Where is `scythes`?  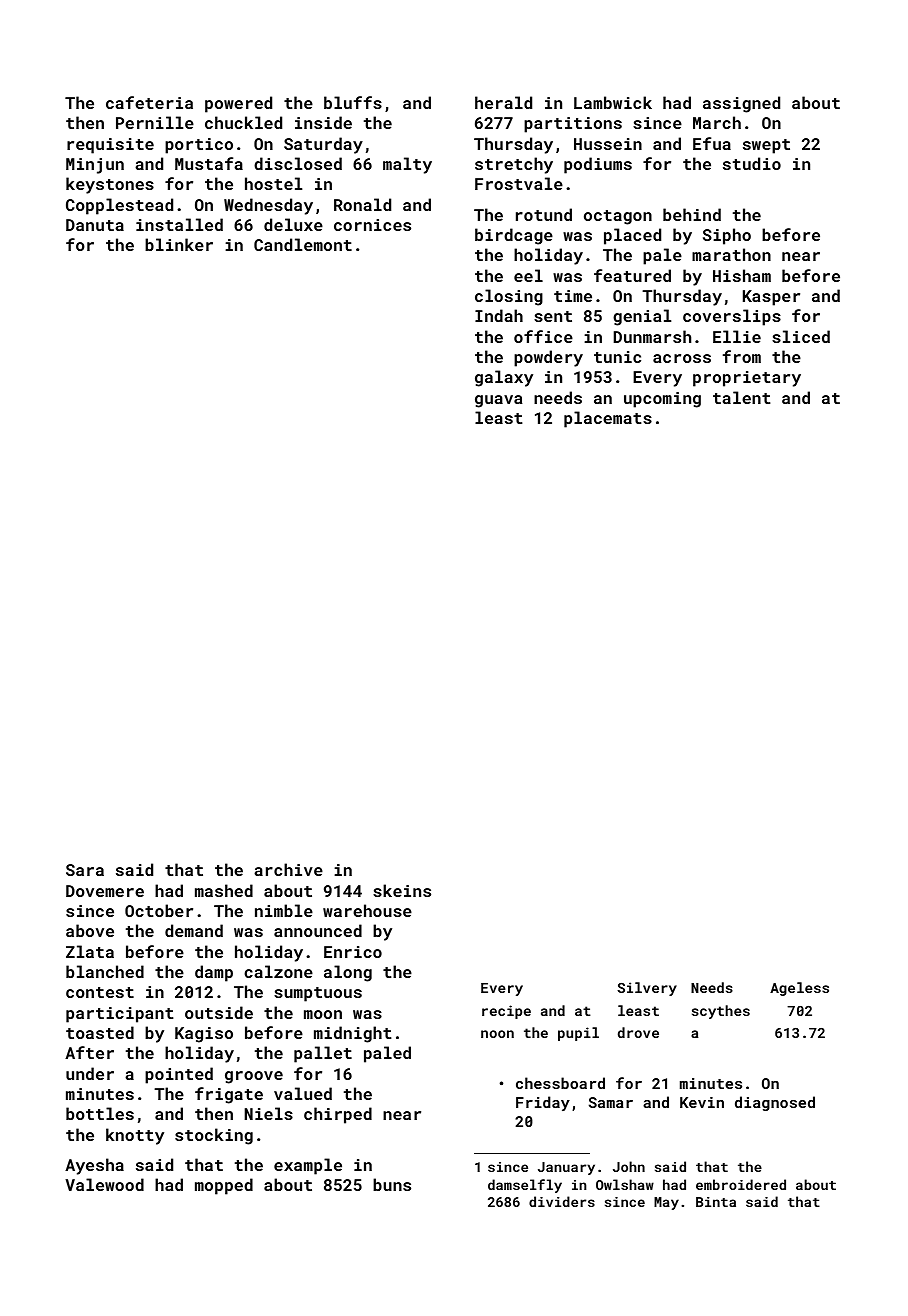
scythes is located at coordinates (721, 1012).
